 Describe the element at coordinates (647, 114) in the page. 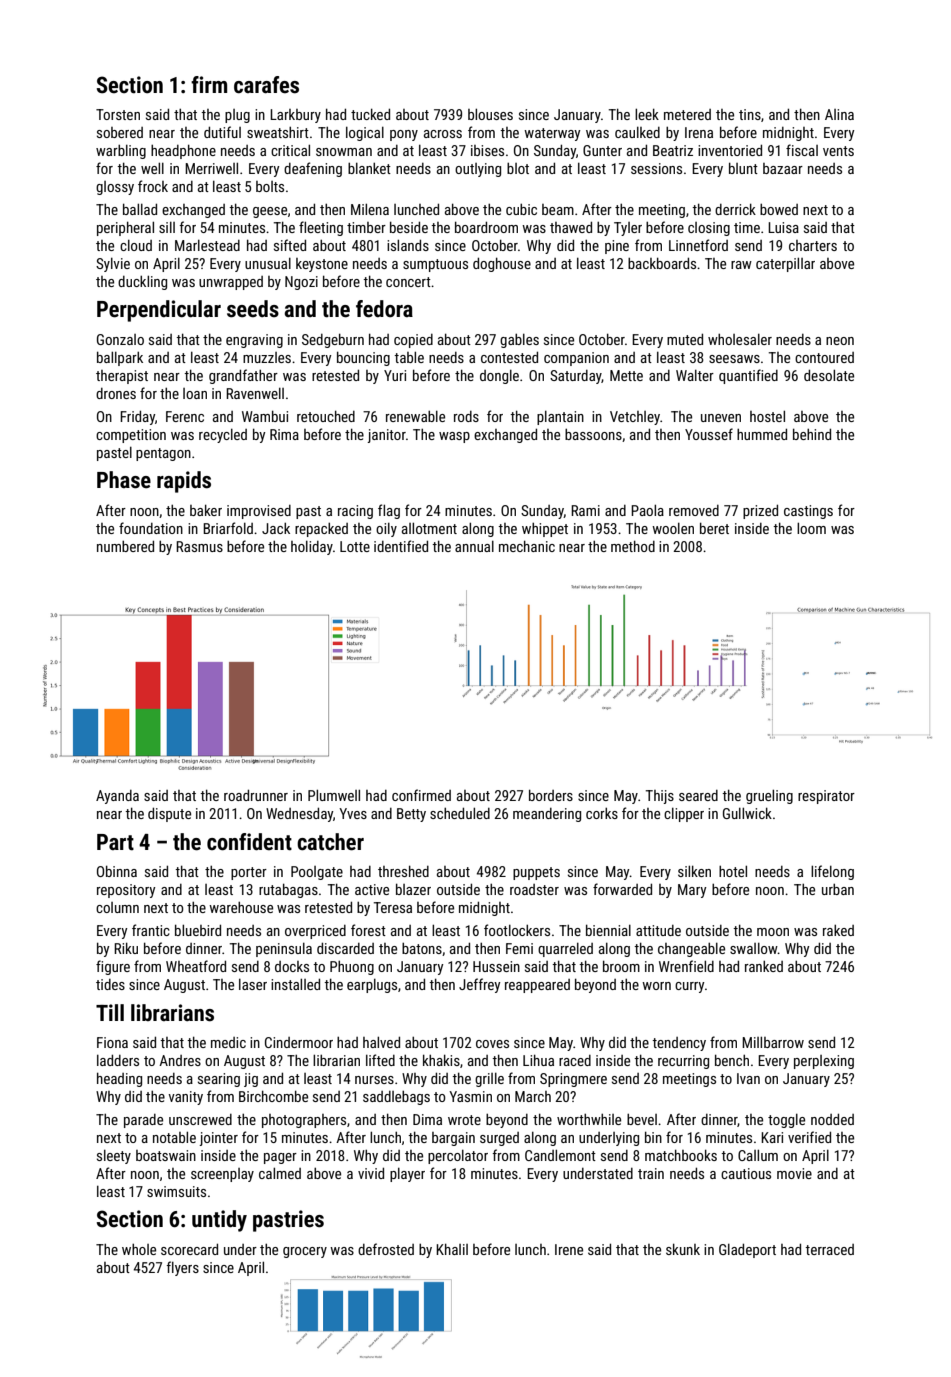

I see `leek` at that location.
